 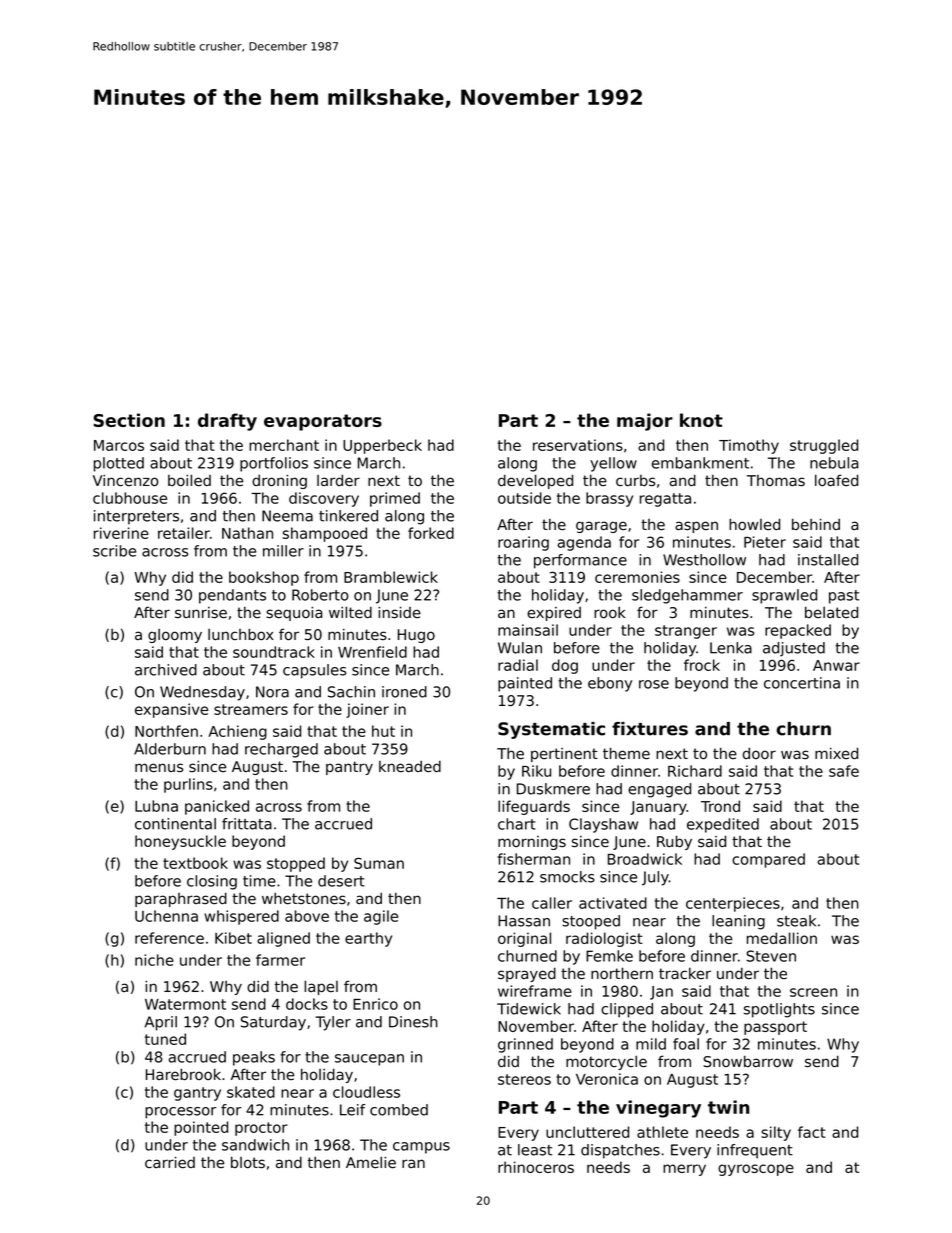 I want to click on sledgehammer, so click(x=687, y=596).
